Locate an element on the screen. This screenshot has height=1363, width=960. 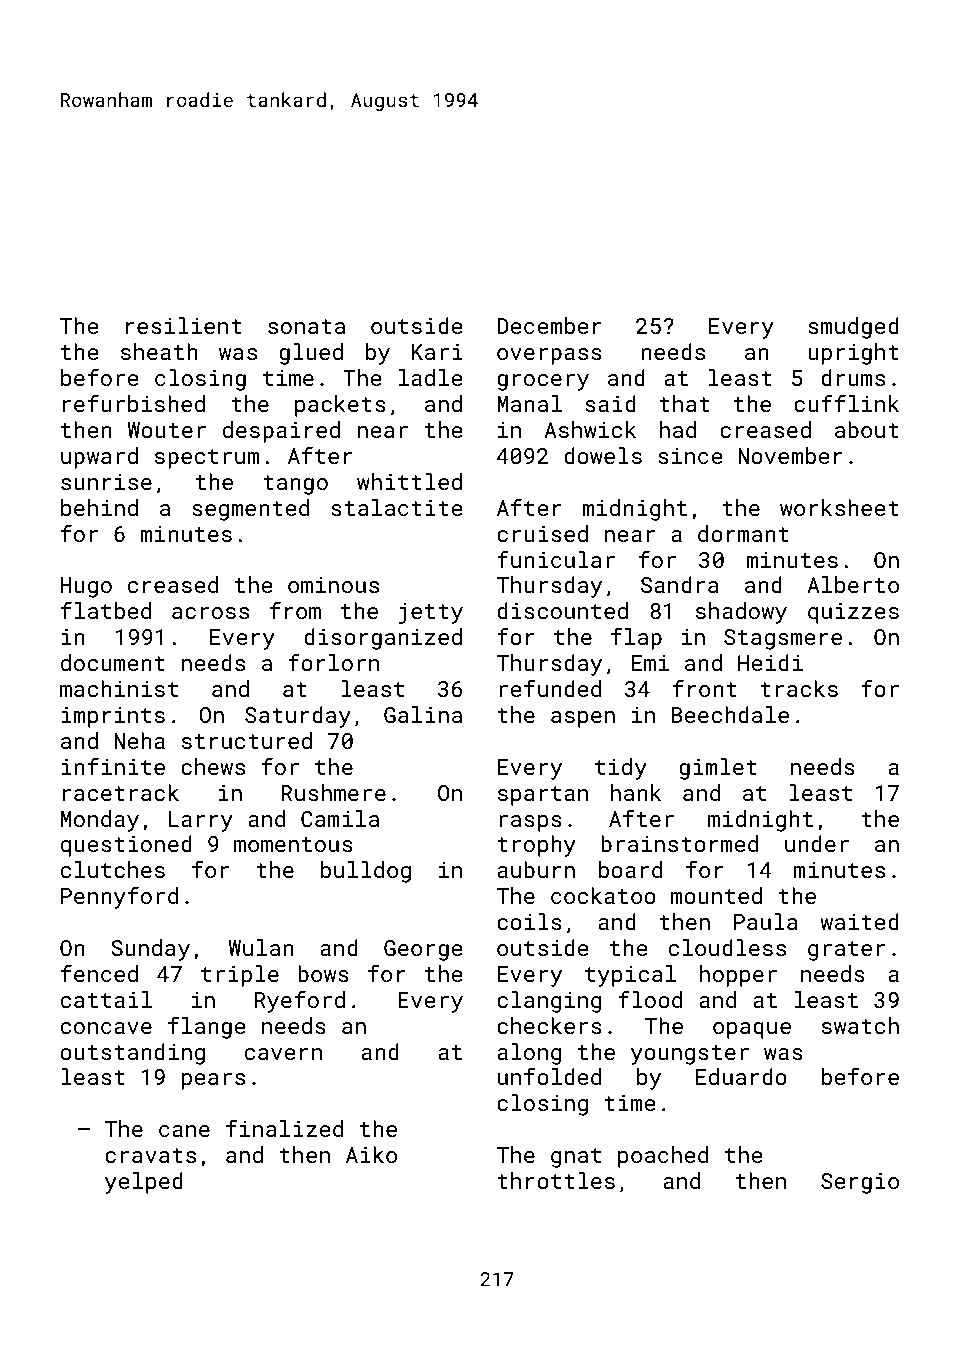
George is located at coordinates (423, 950).
